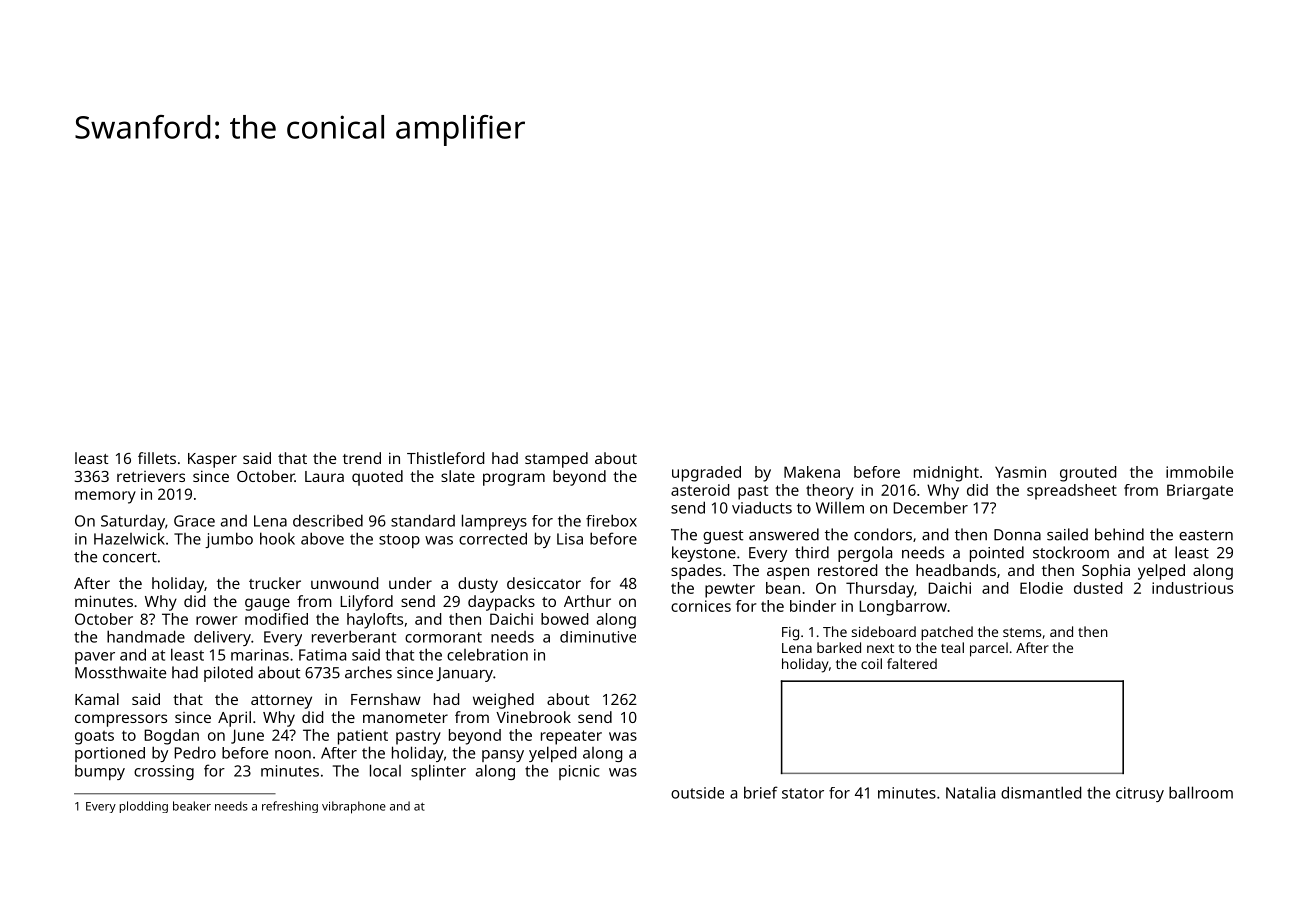  What do you see at coordinates (1201, 792) in the screenshot?
I see `ballroom` at bounding box center [1201, 792].
